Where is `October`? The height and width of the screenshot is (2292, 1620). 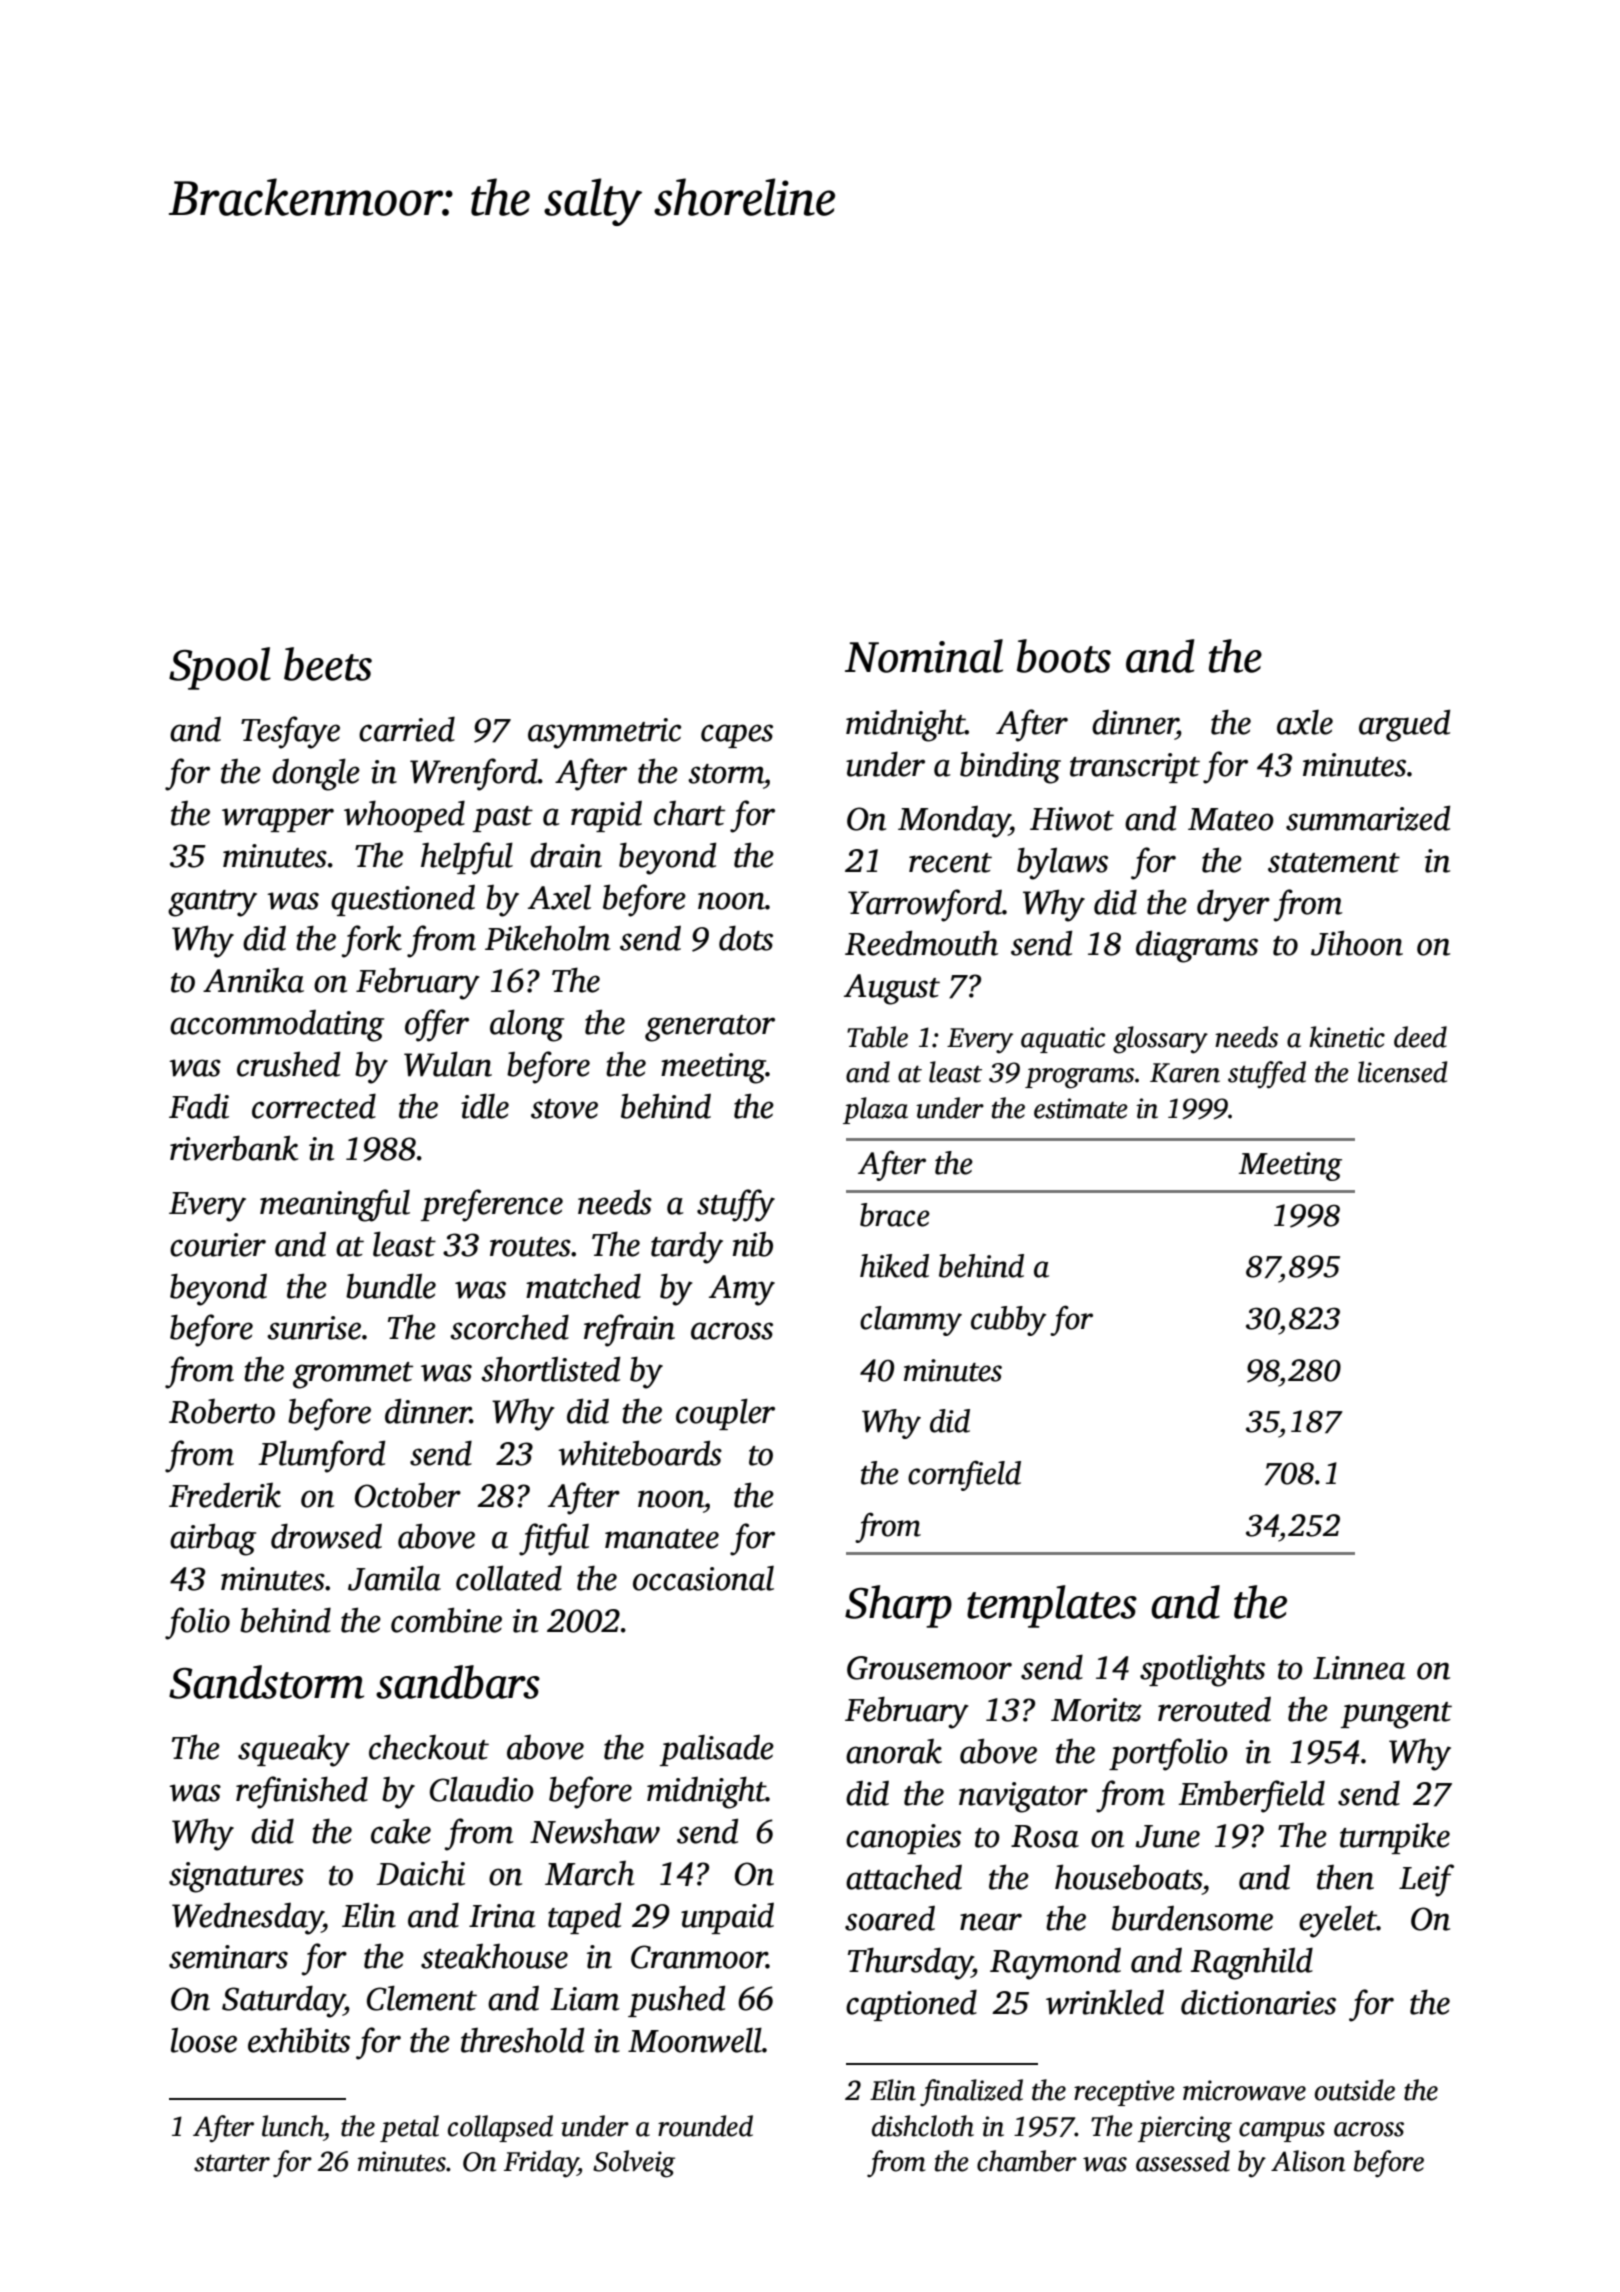
October is located at coordinates (408, 1495).
